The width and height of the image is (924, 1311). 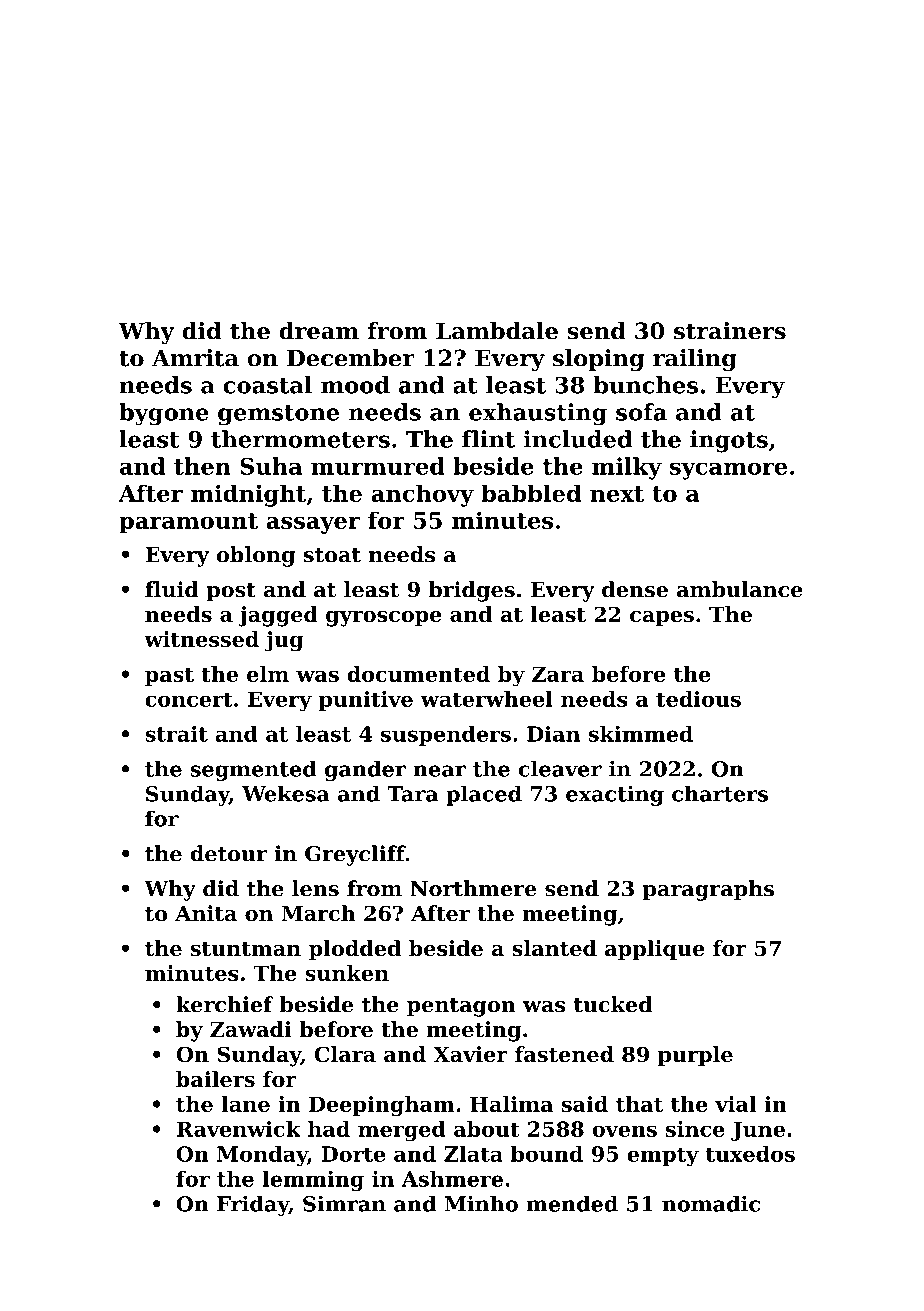 What do you see at coordinates (228, 853) in the image?
I see `detour` at bounding box center [228, 853].
